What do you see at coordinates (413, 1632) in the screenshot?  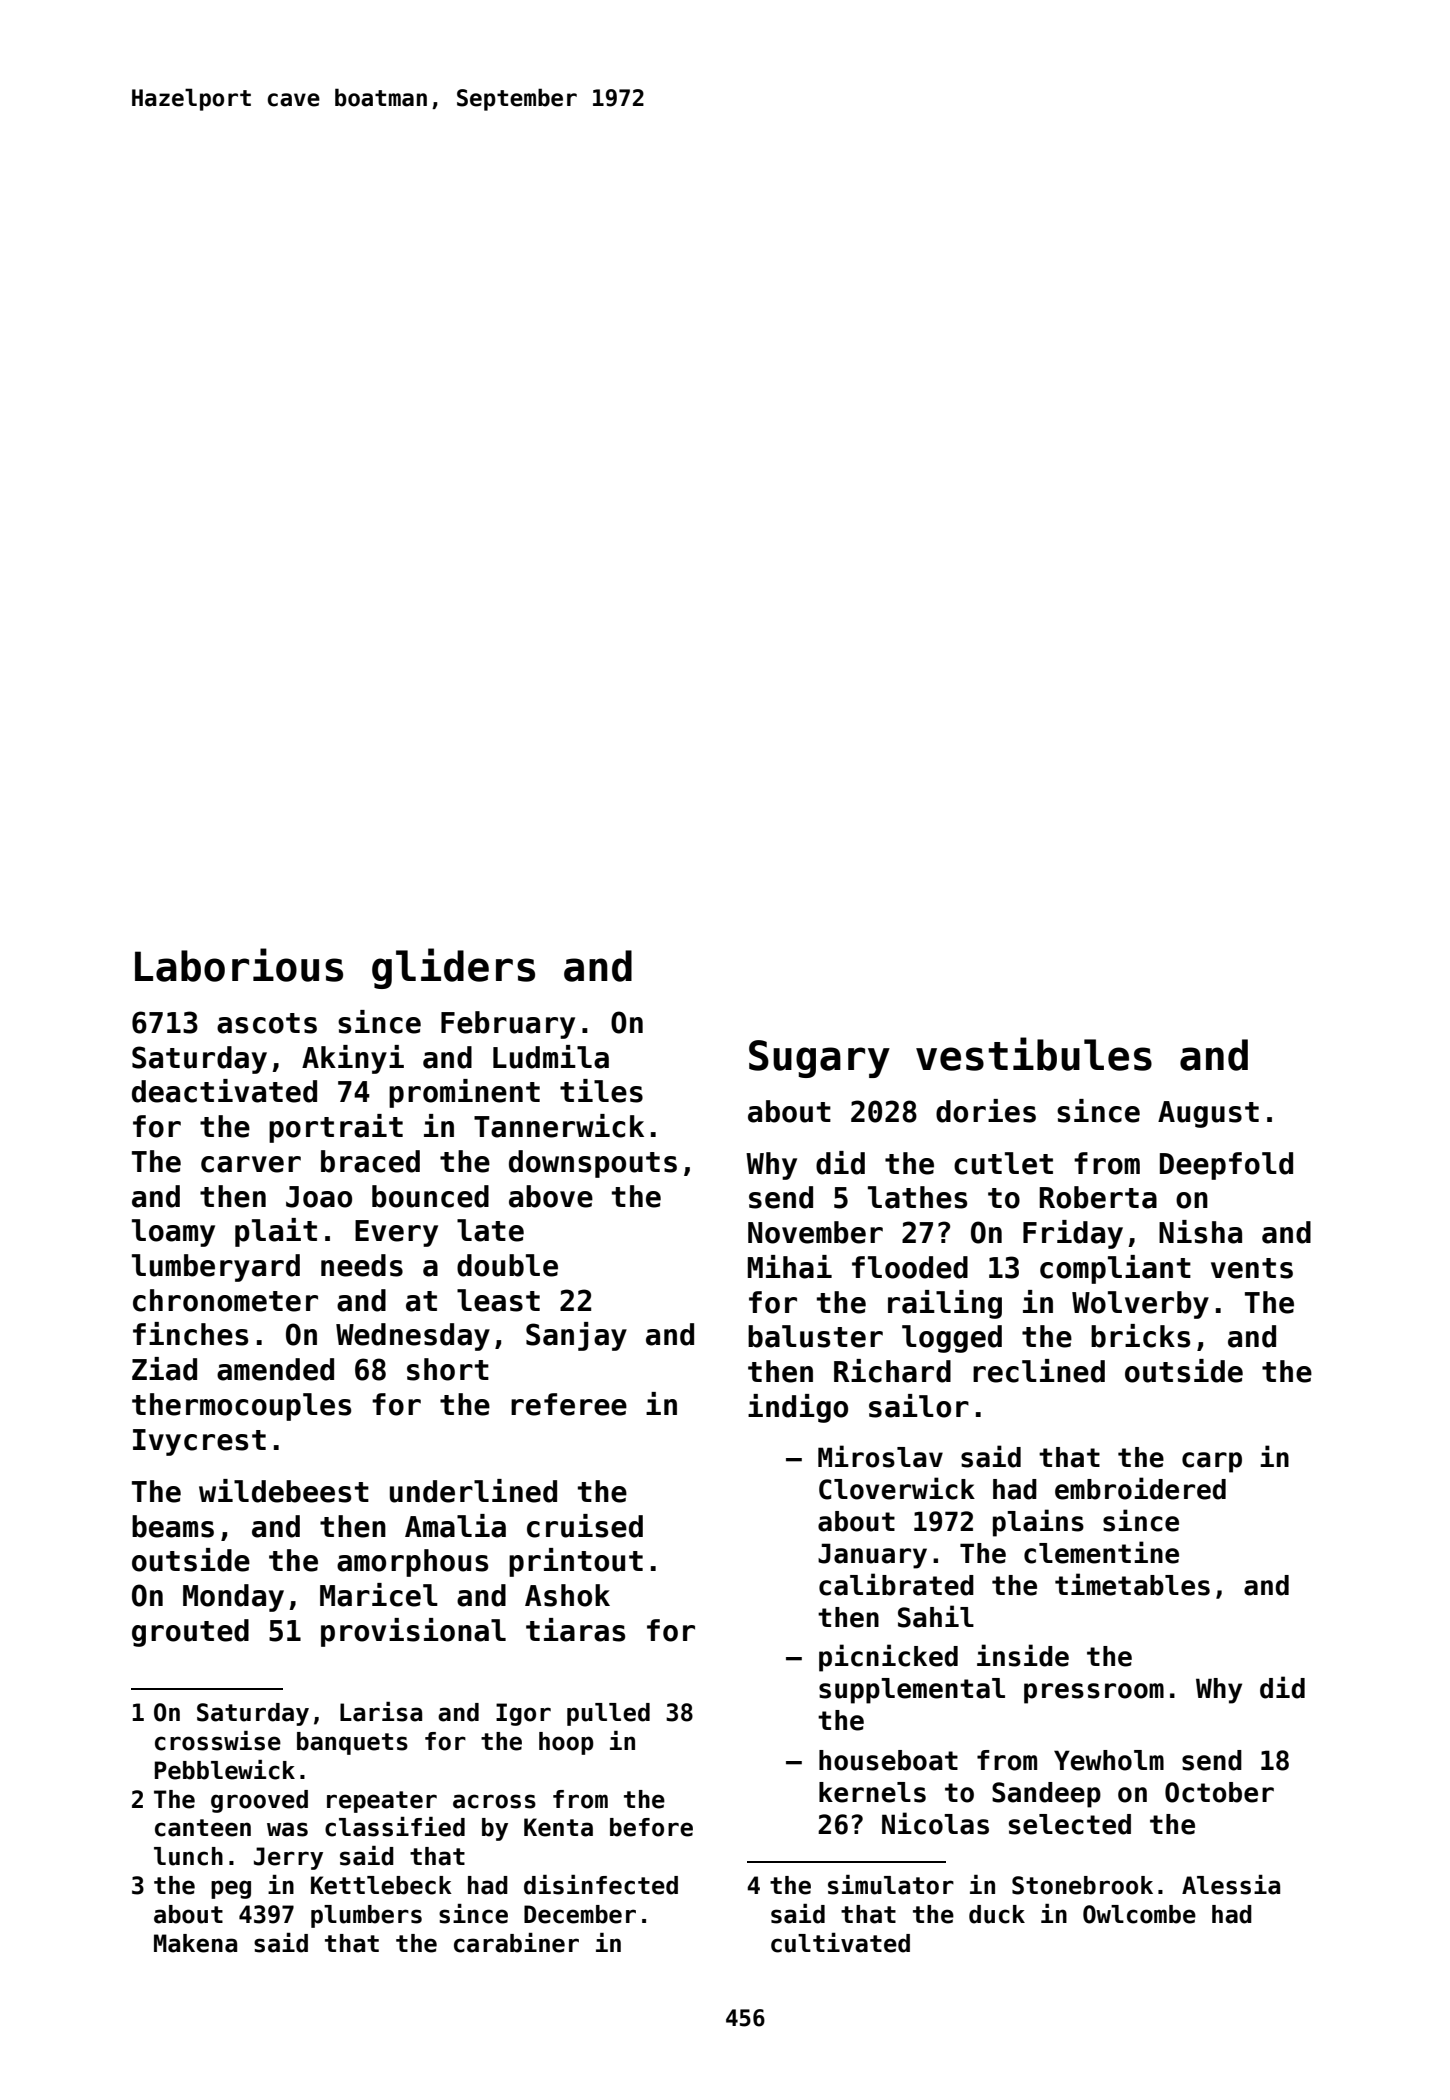 I see `provisional` at bounding box center [413, 1632].
